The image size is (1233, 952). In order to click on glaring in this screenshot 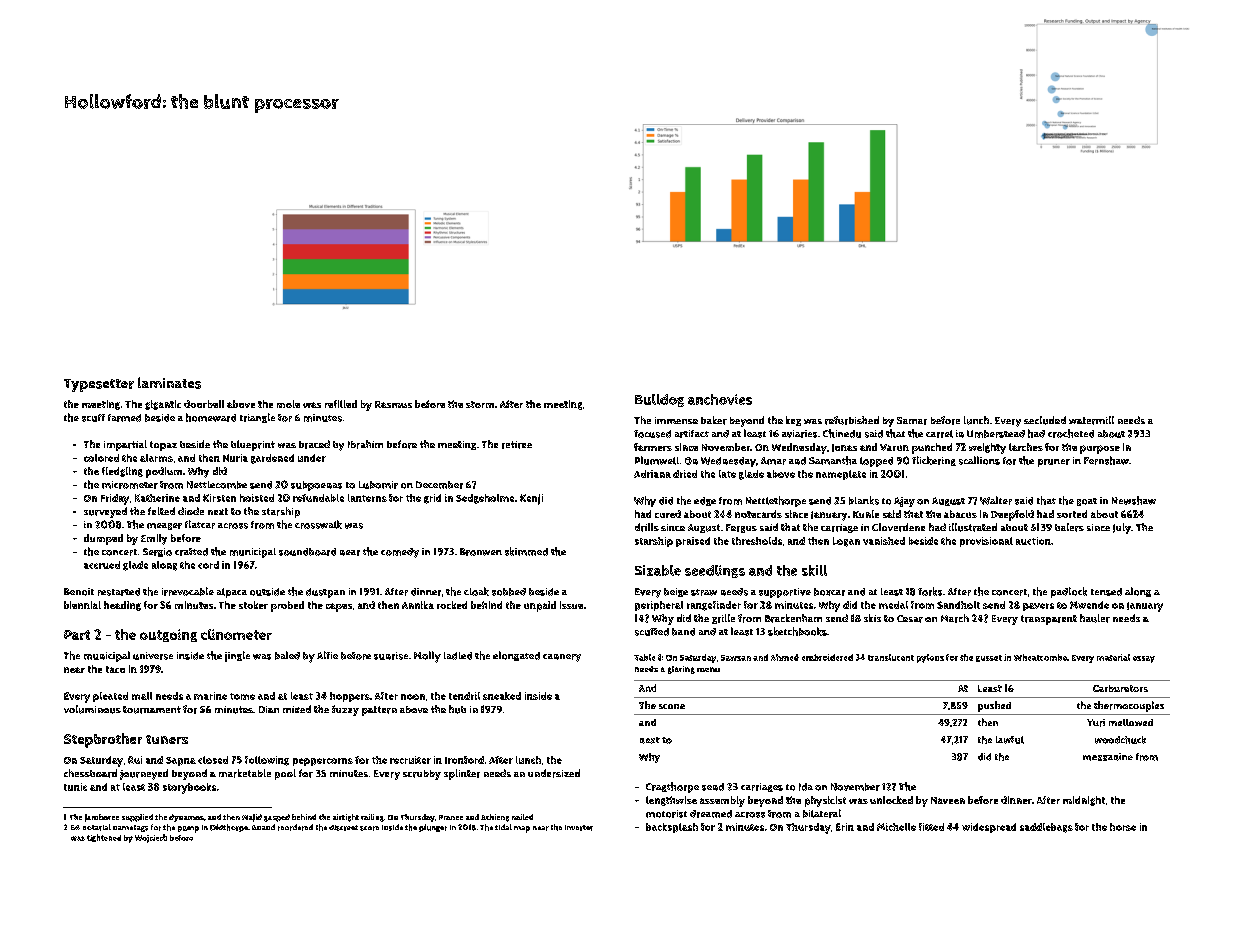, I will do `click(681, 670)`.
